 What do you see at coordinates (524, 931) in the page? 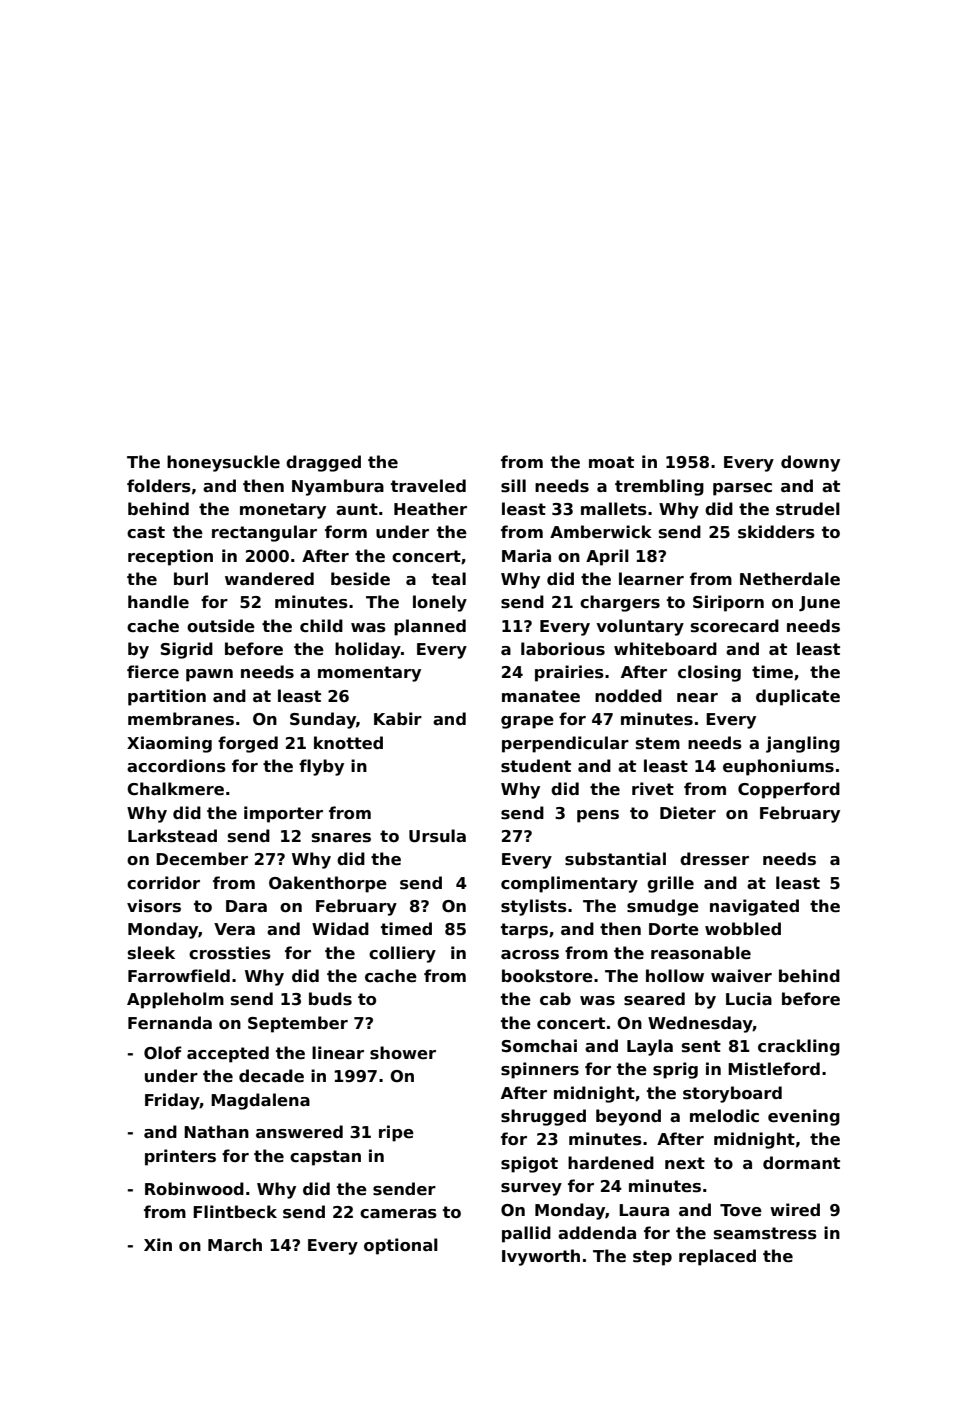
I see `tarps` at bounding box center [524, 931].
